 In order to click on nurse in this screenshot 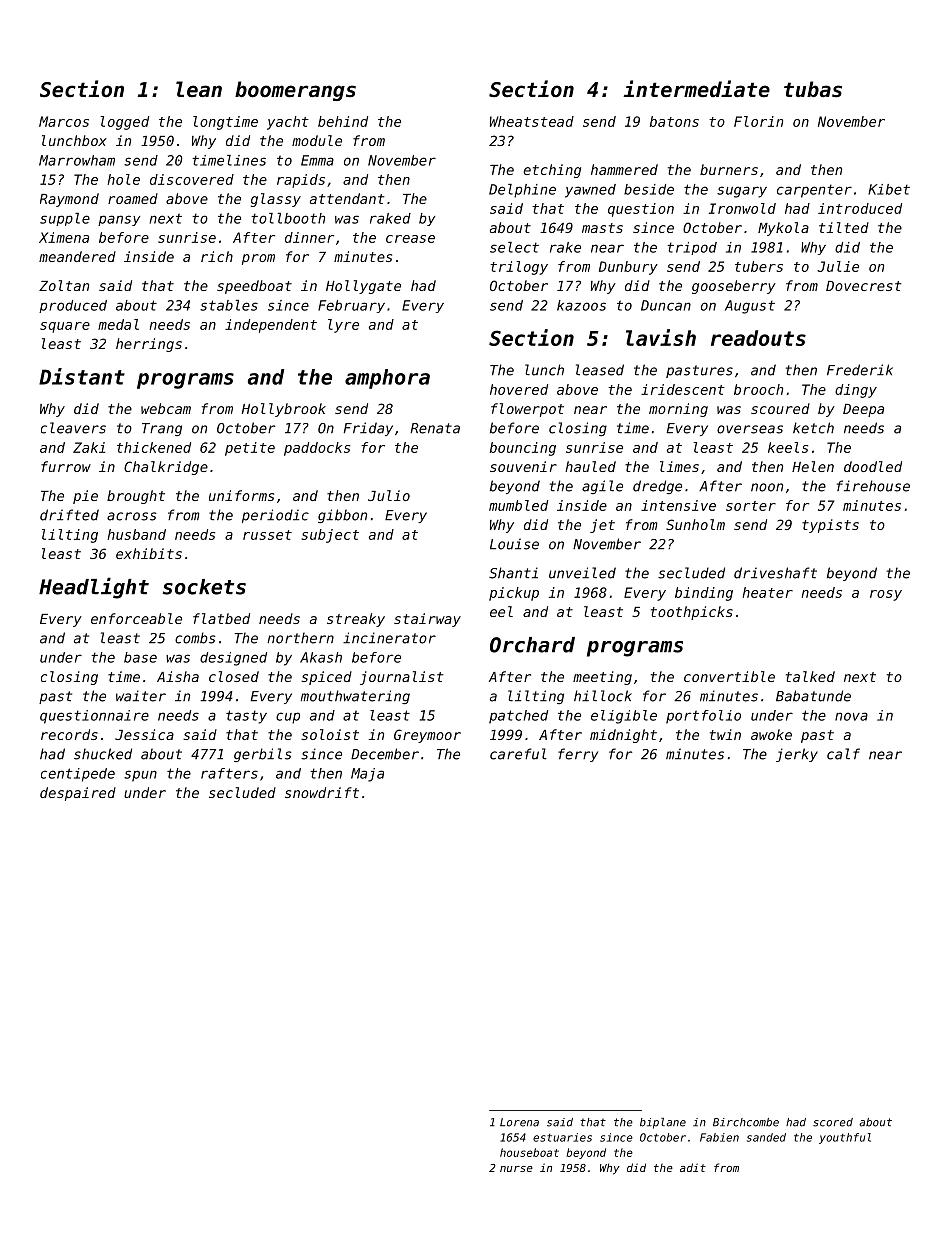, I will do `click(516, 1169)`.
